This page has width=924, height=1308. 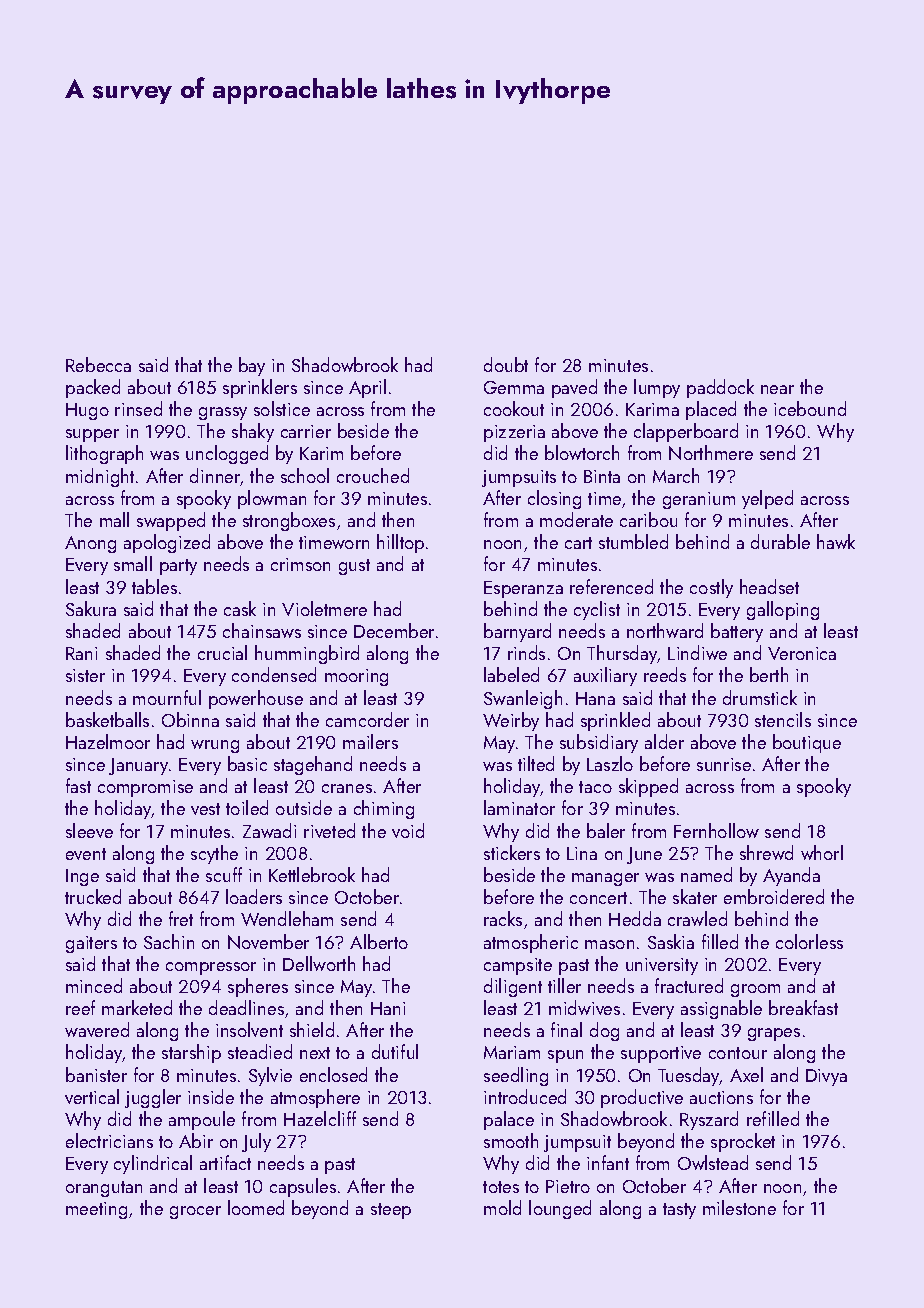 I want to click on paddock, so click(x=720, y=388).
